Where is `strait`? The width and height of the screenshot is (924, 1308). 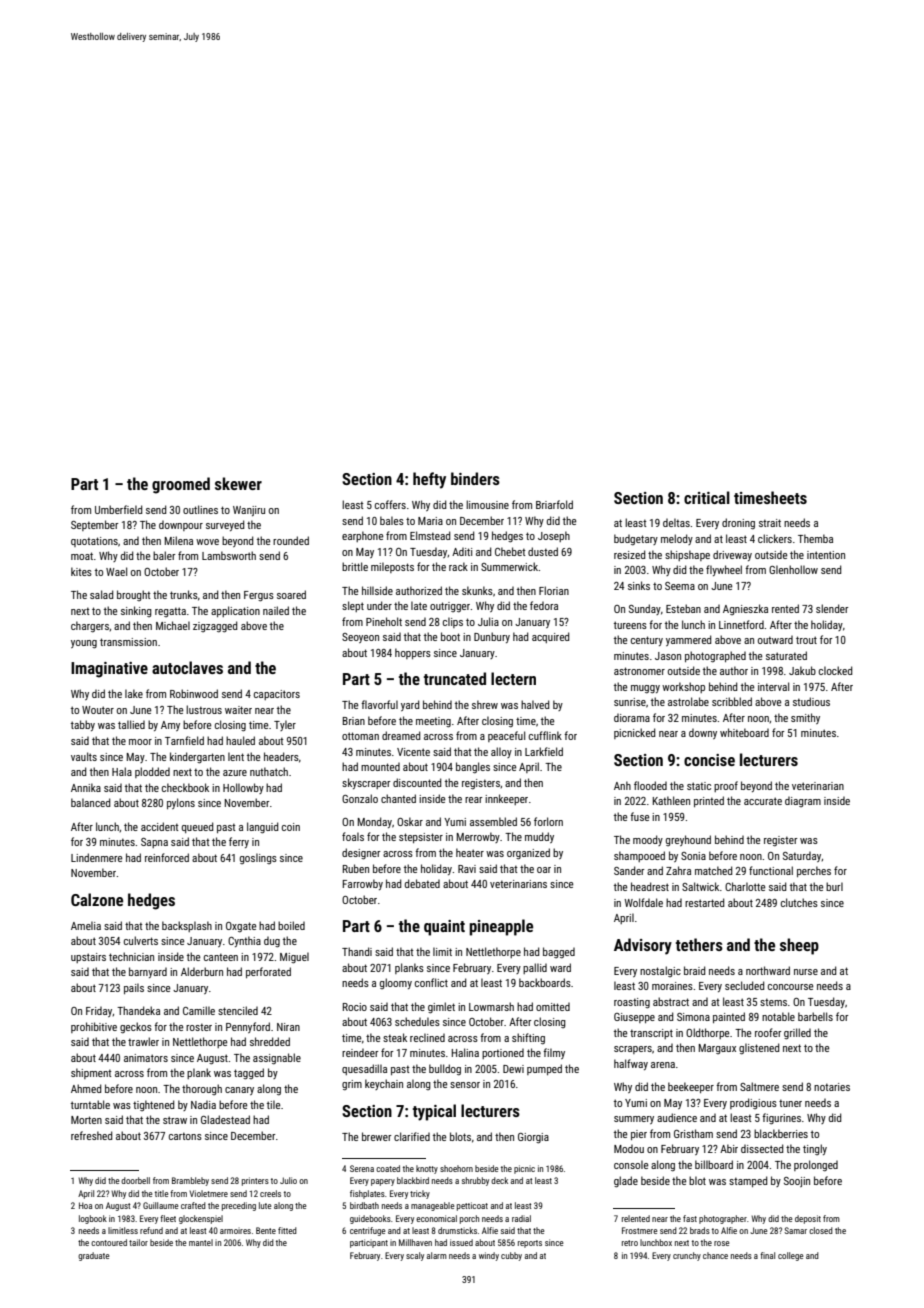 strait is located at coordinates (770, 523).
